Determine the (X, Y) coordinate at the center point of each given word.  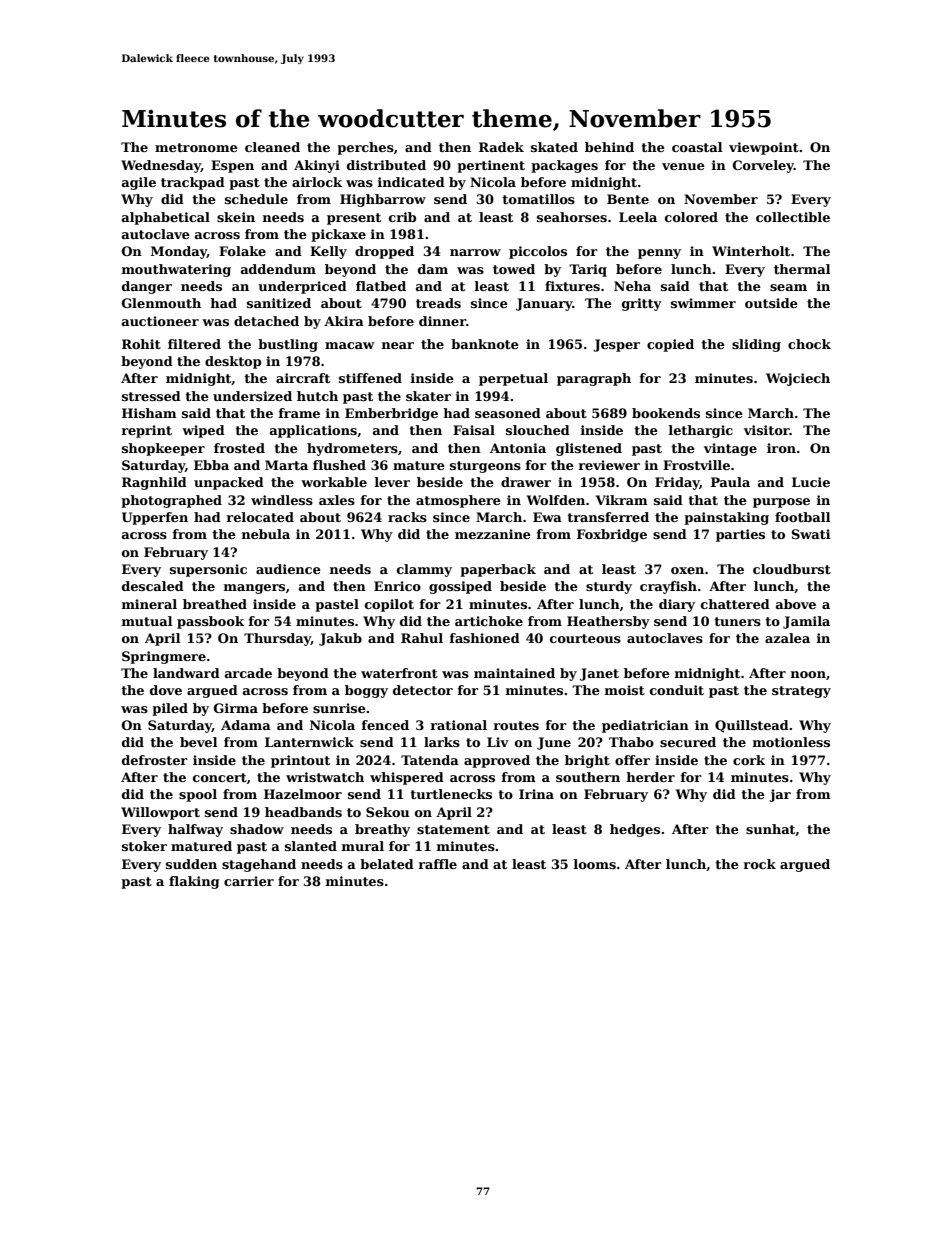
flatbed (381, 286)
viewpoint (764, 148)
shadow (257, 829)
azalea (787, 638)
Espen (232, 166)
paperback (498, 570)
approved (497, 761)
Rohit (141, 344)
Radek (501, 147)
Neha (632, 286)
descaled (153, 586)
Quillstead (752, 726)
